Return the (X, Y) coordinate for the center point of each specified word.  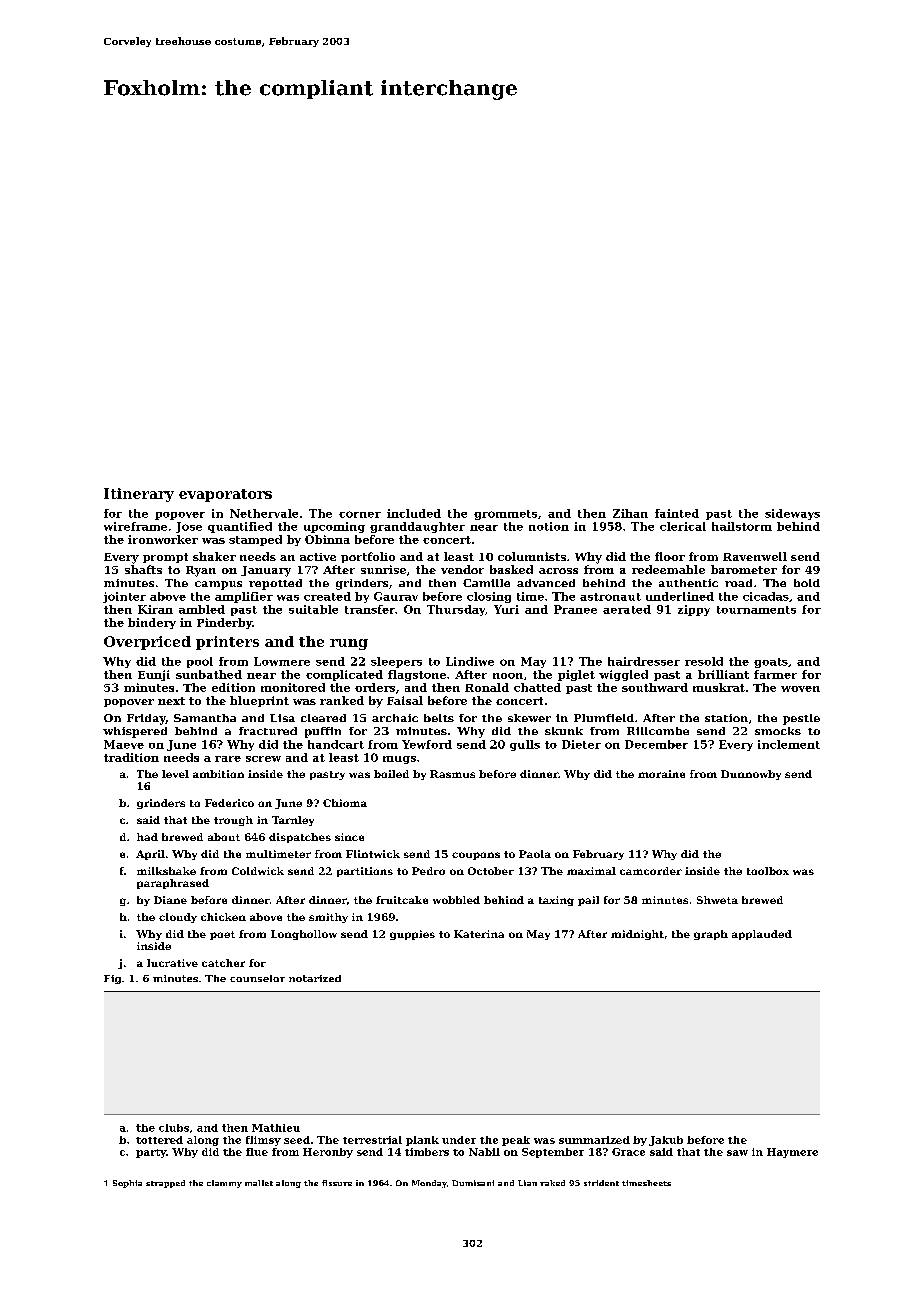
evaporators (225, 495)
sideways (792, 514)
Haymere (792, 1153)
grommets (505, 515)
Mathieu (276, 1128)
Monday (429, 1184)
